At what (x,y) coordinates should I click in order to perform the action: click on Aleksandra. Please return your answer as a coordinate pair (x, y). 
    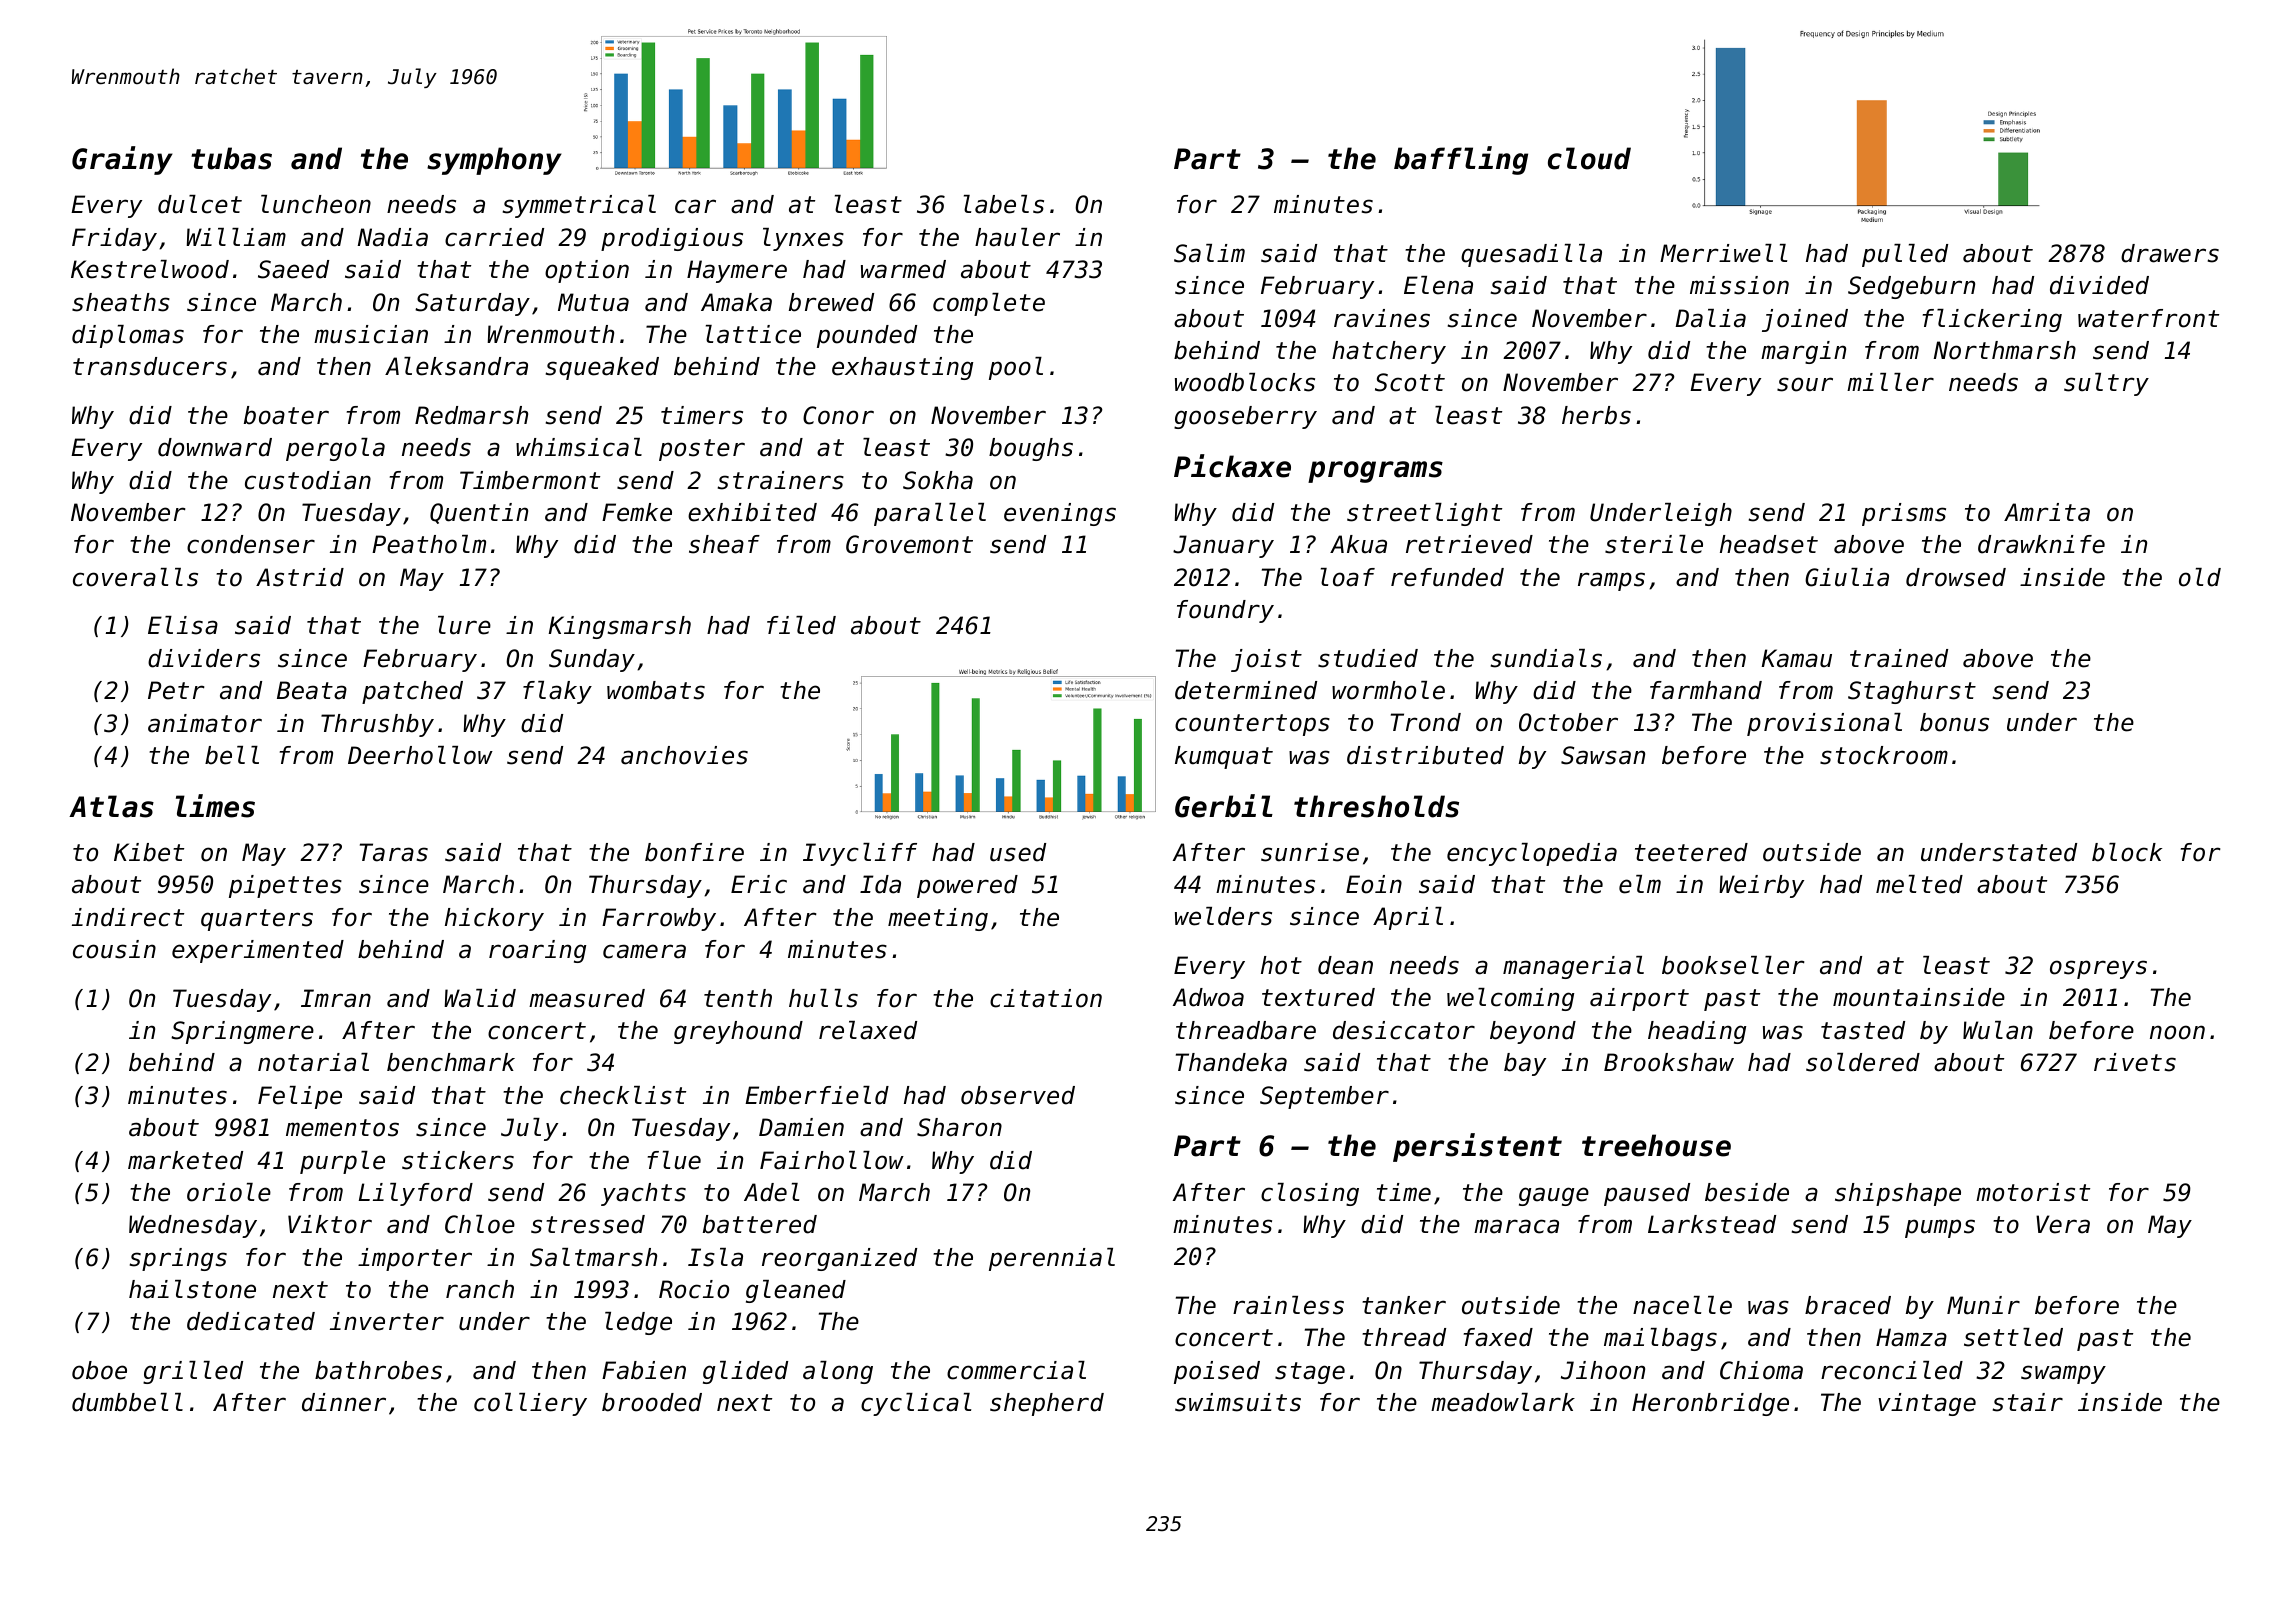
    Looking at the image, I should click on (456, 366).
